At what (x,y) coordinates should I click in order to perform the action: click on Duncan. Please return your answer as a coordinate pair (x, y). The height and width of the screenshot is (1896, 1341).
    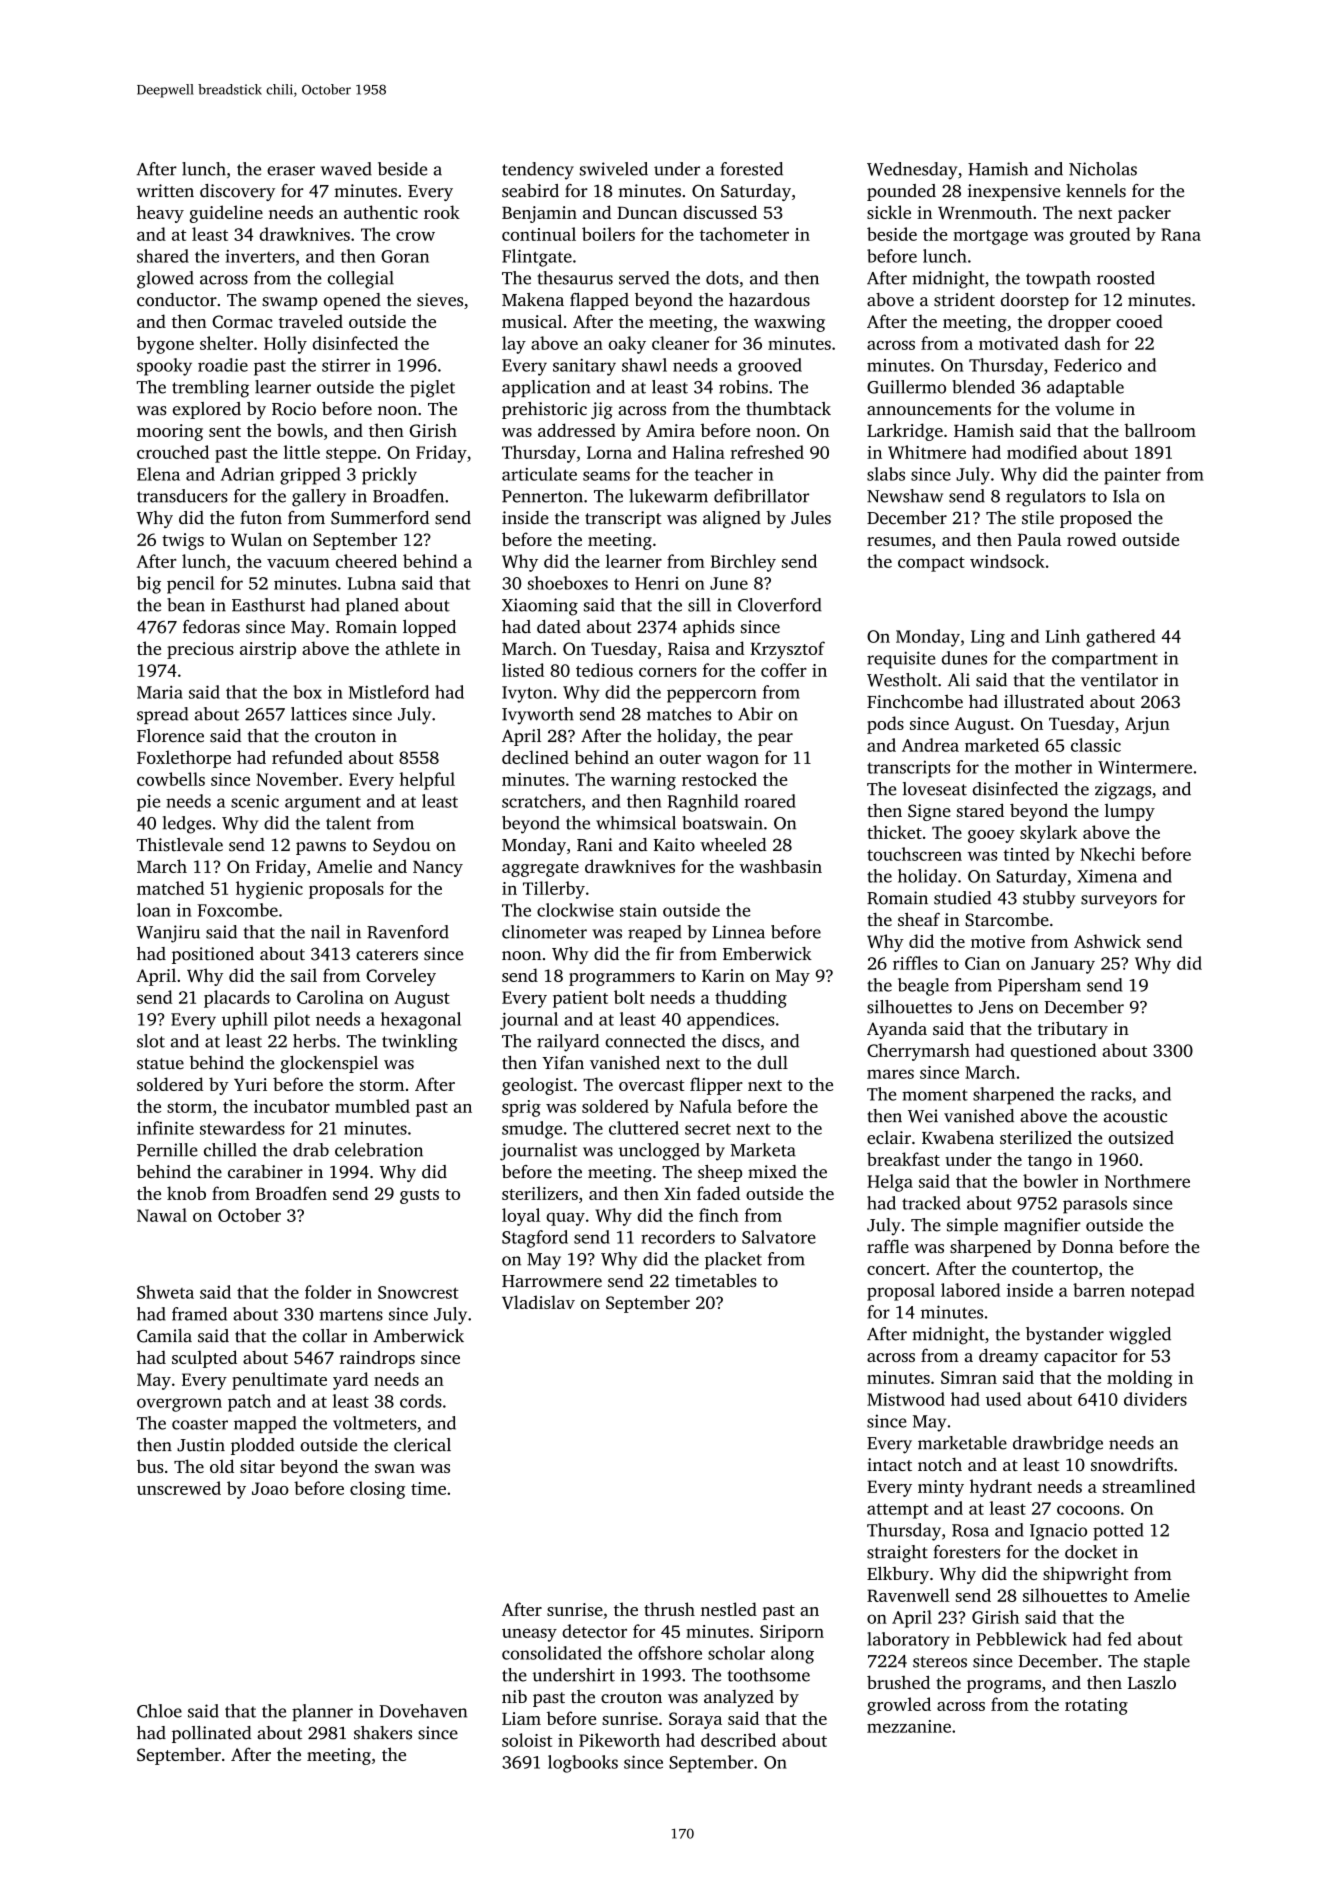
    Looking at the image, I should click on (647, 213).
